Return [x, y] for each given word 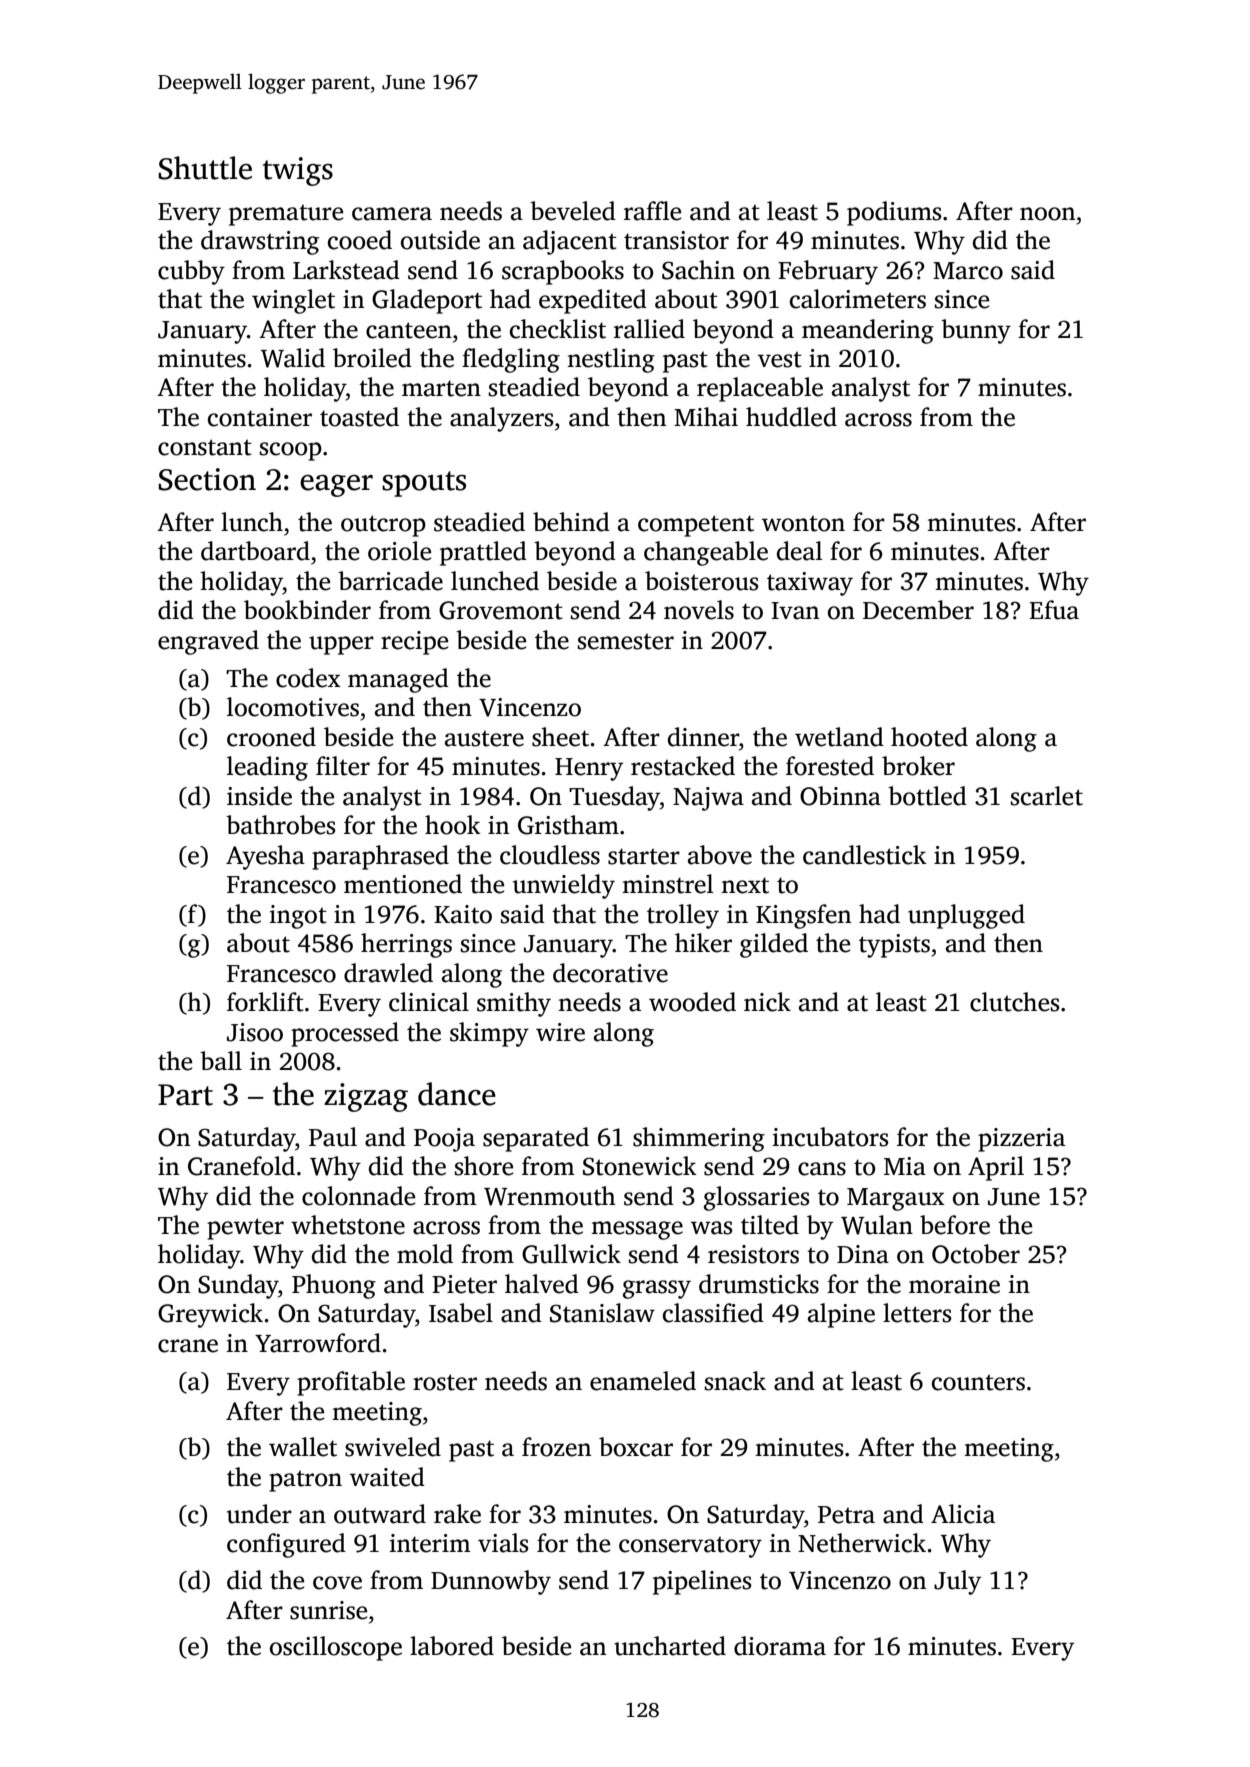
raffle [652, 211]
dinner [703, 737]
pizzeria [1021, 1140]
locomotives [293, 707]
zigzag [366, 1097]
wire [560, 1032]
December [918, 610]
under [259, 1514]
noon [1047, 214]
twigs [298, 171]
